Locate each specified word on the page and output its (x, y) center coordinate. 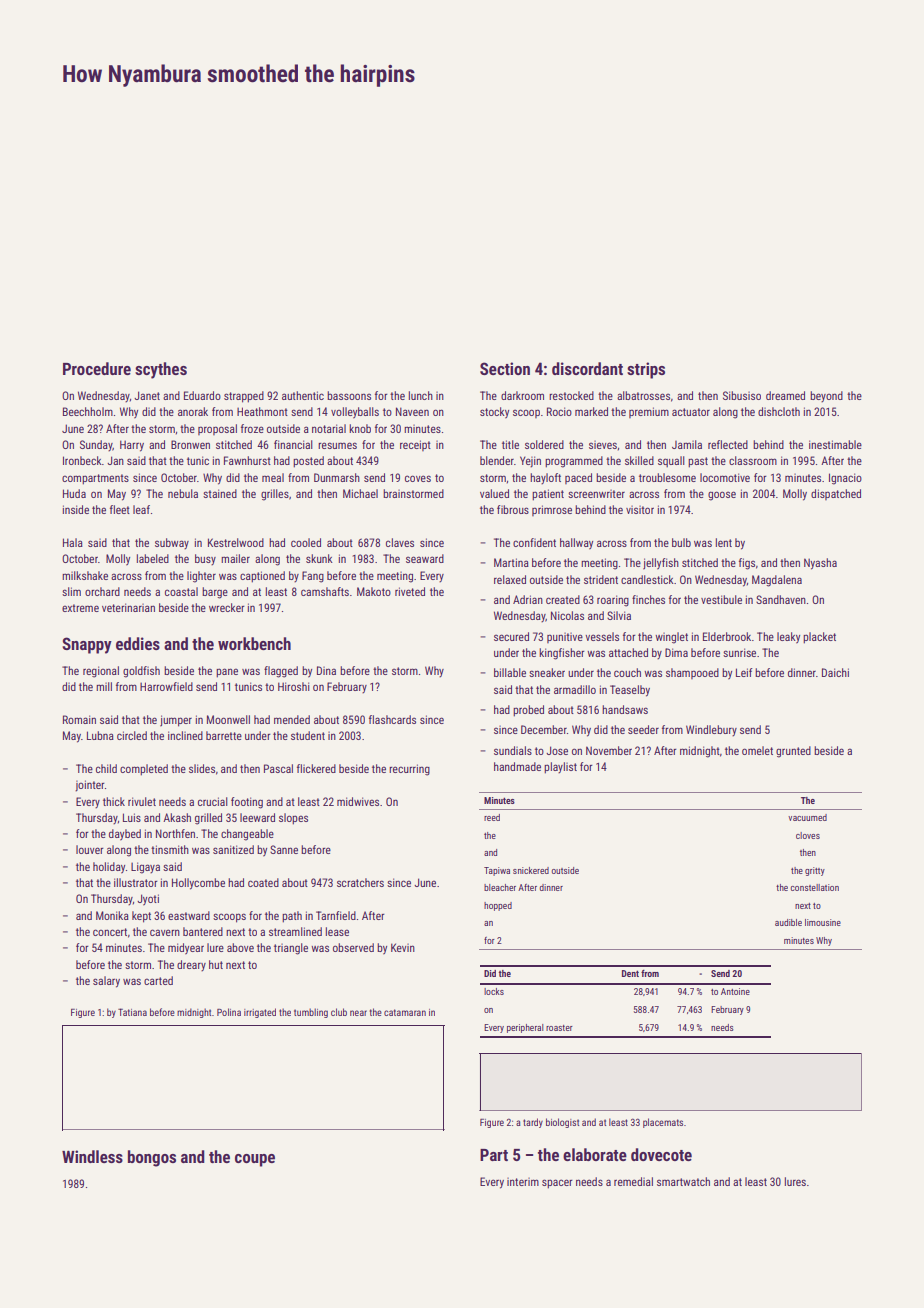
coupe (255, 1160)
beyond (826, 397)
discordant (587, 368)
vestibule (721, 599)
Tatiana (132, 1012)
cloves (808, 835)
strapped (244, 397)
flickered (316, 768)
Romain (79, 719)
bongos (152, 1158)
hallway (576, 544)
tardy (533, 1123)
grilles (275, 495)
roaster (559, 1028)
